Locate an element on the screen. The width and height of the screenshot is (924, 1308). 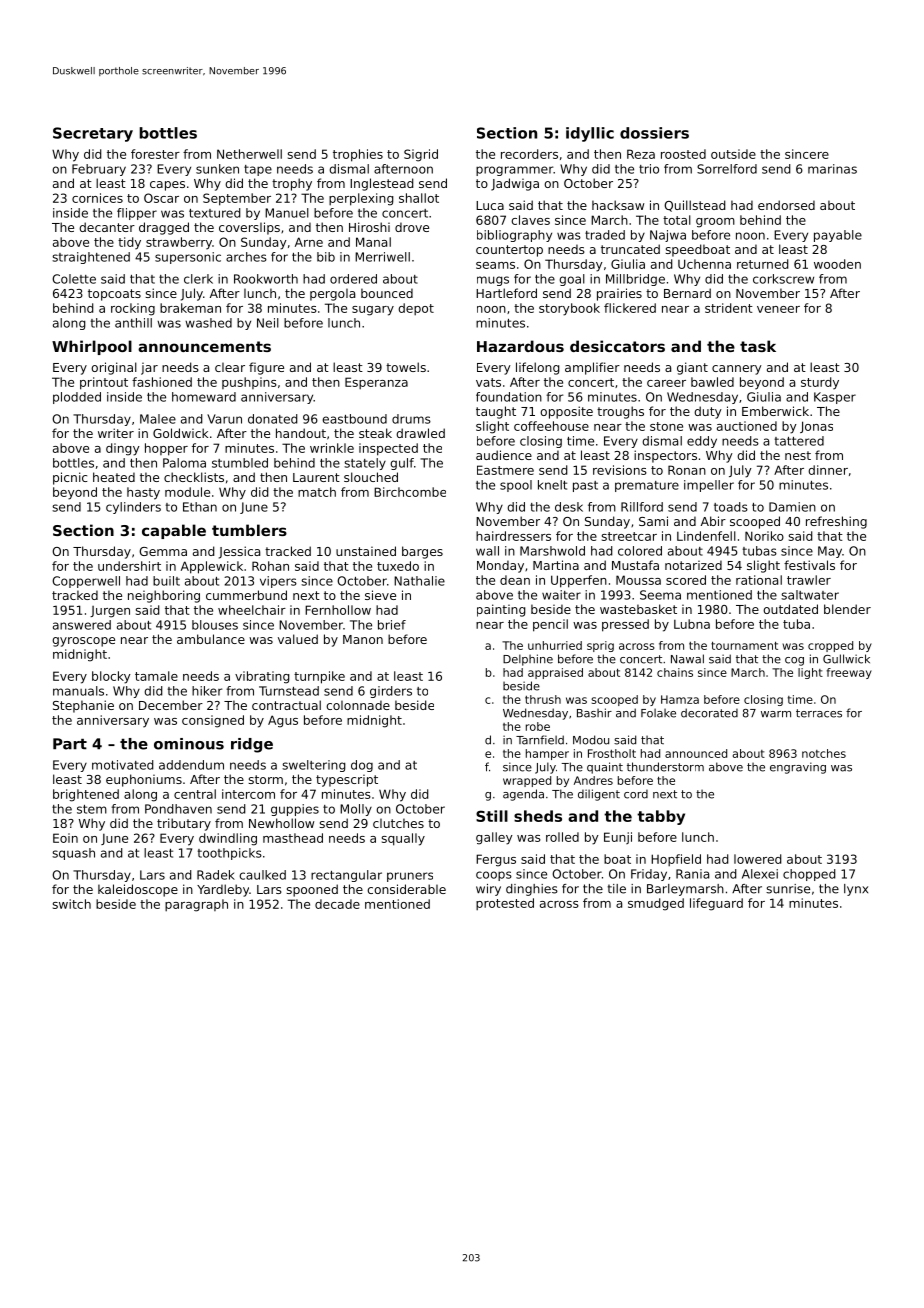
stumbled is located at coordinates (240, 463).
